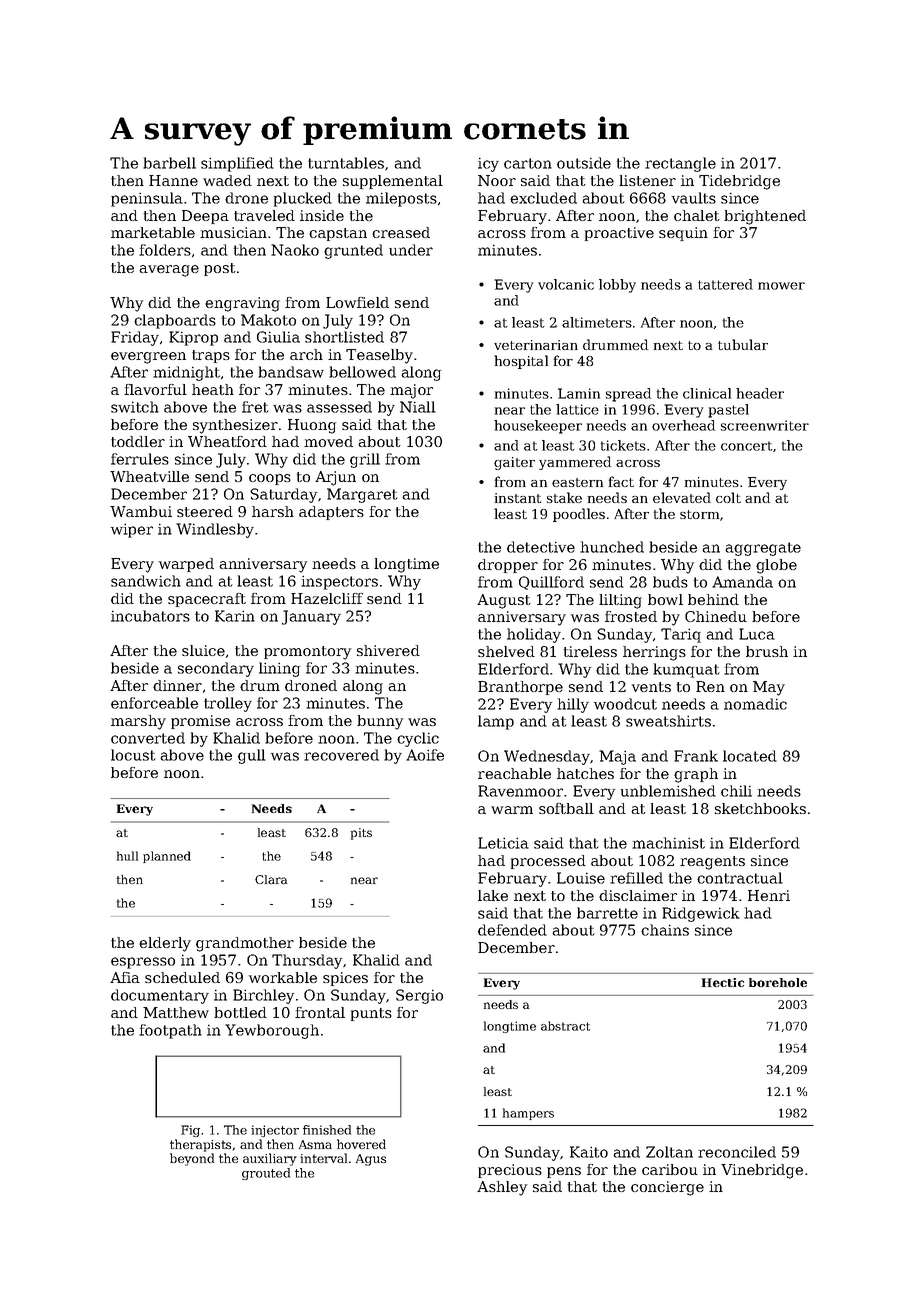  I want to click on icy, so click(488, 164).
